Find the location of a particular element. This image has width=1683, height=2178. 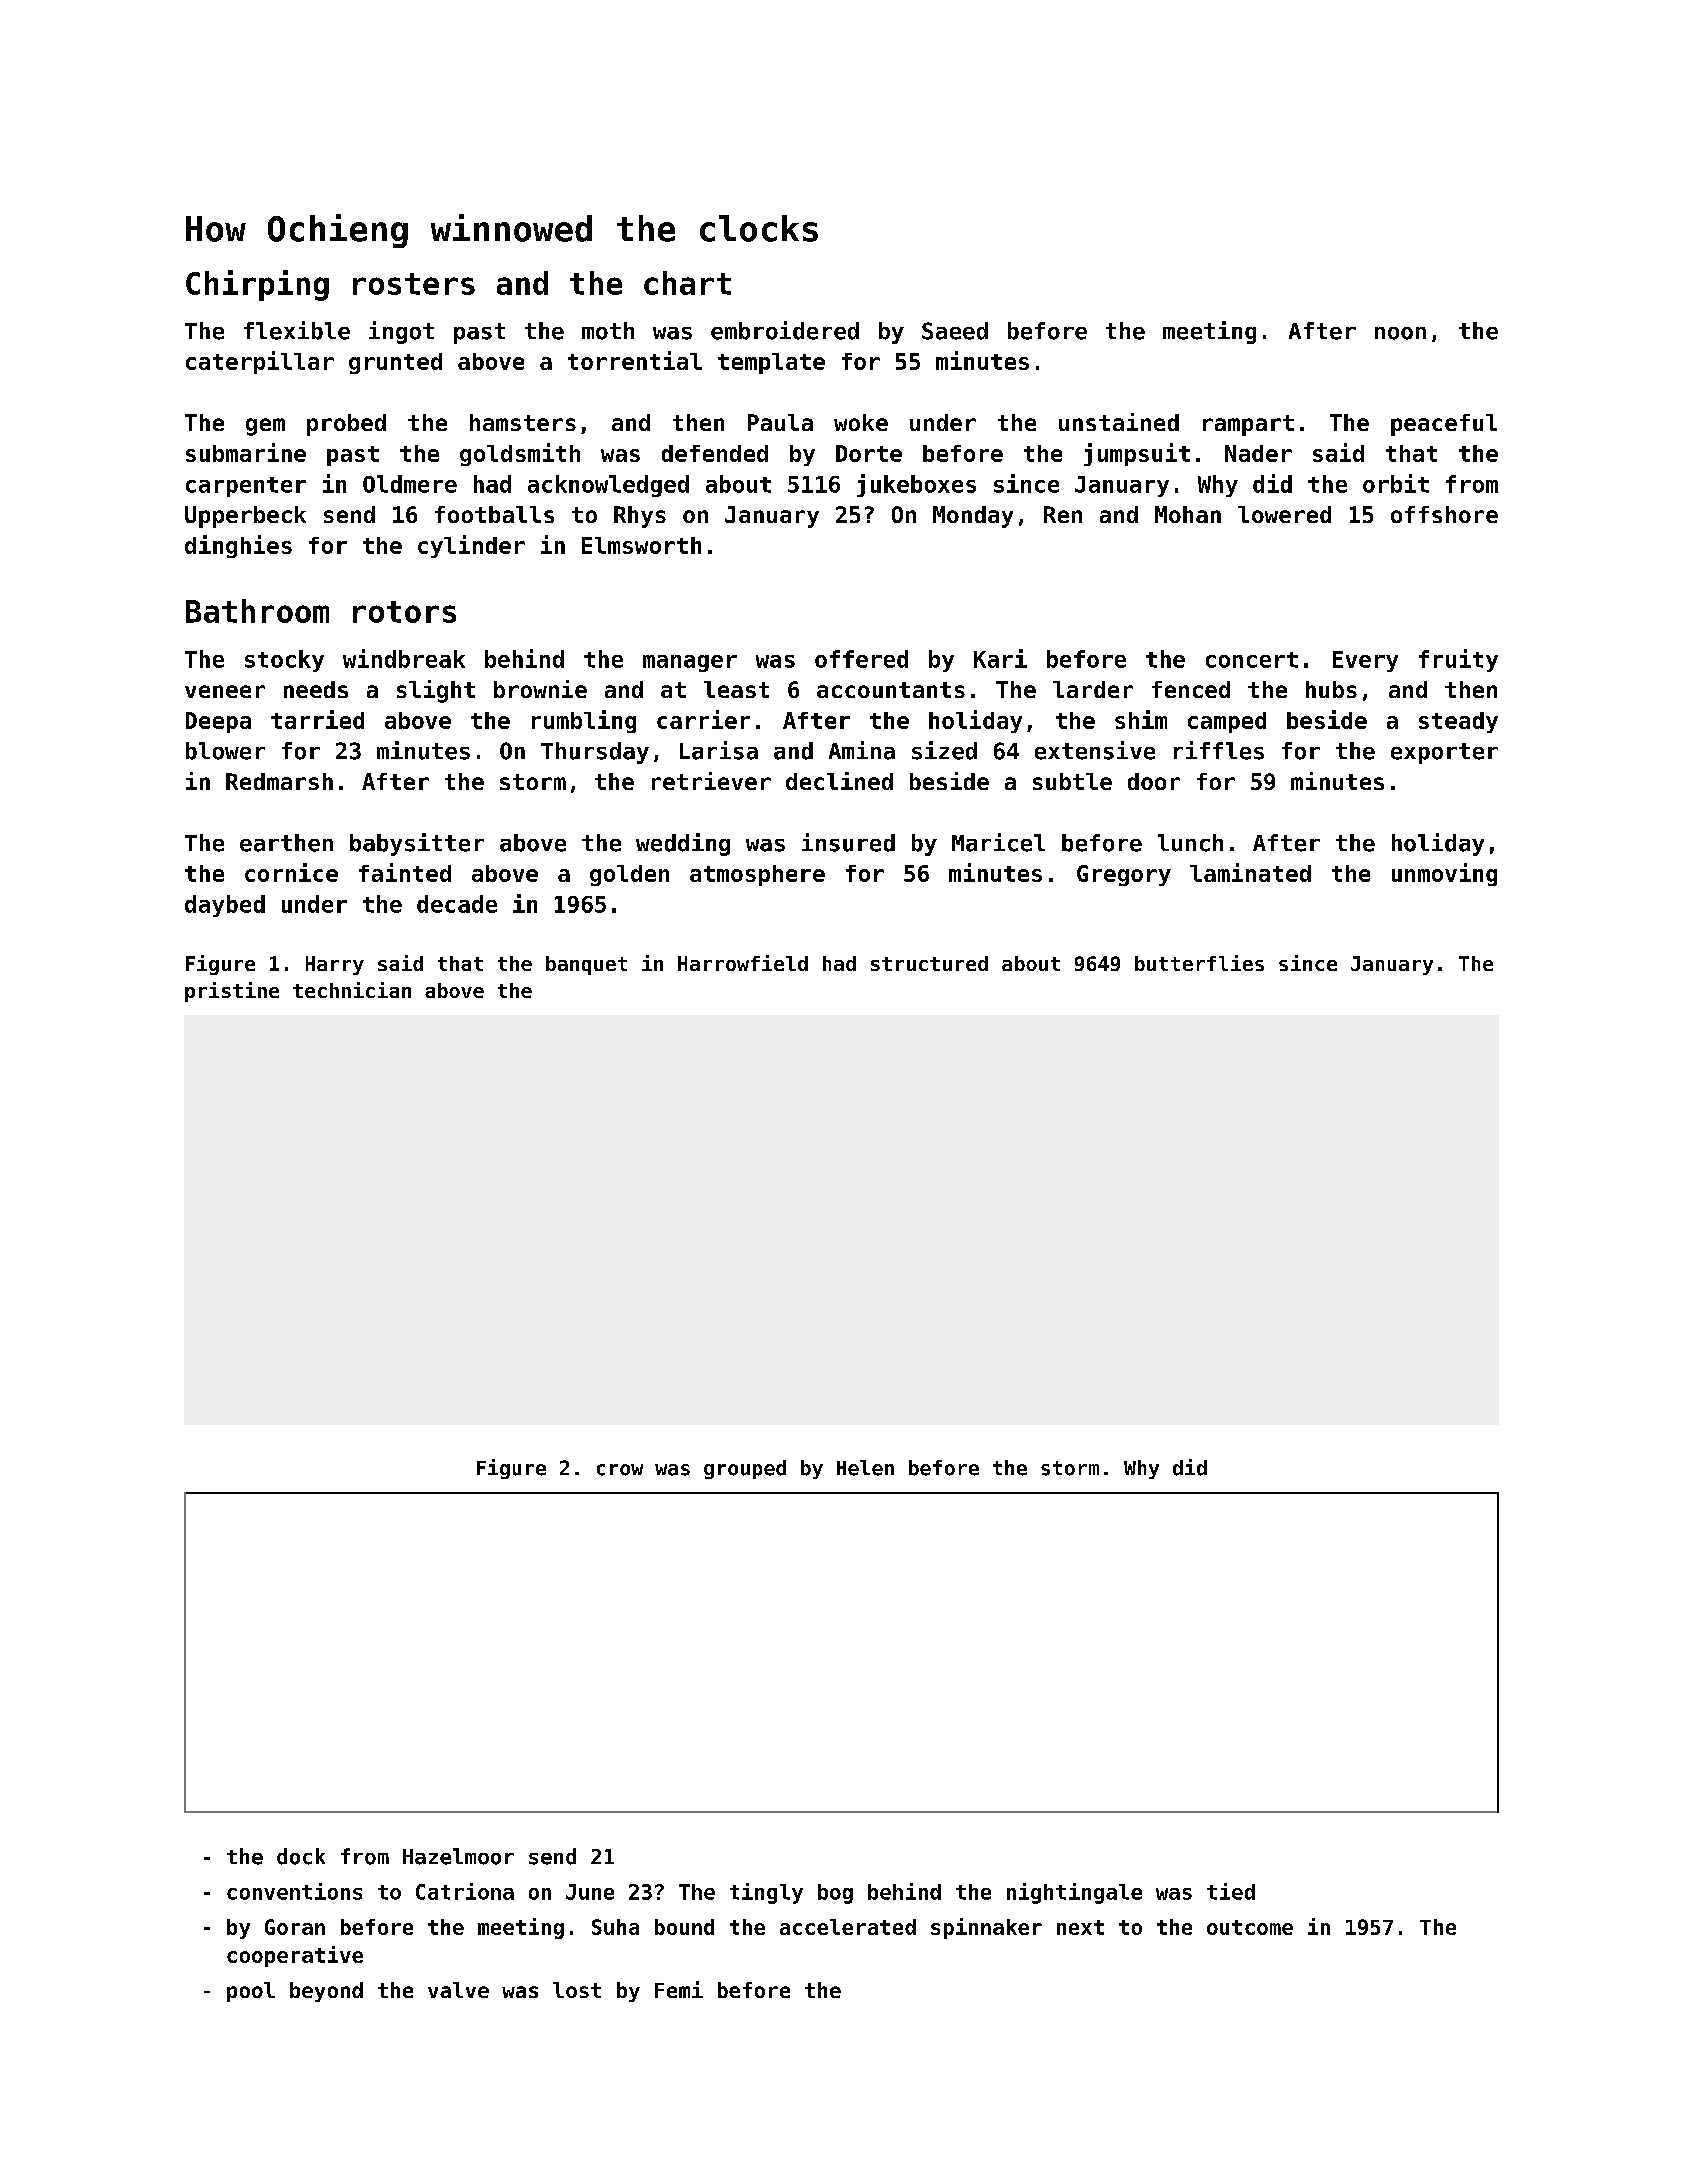

Monday is located at coordinates (973, 517).
